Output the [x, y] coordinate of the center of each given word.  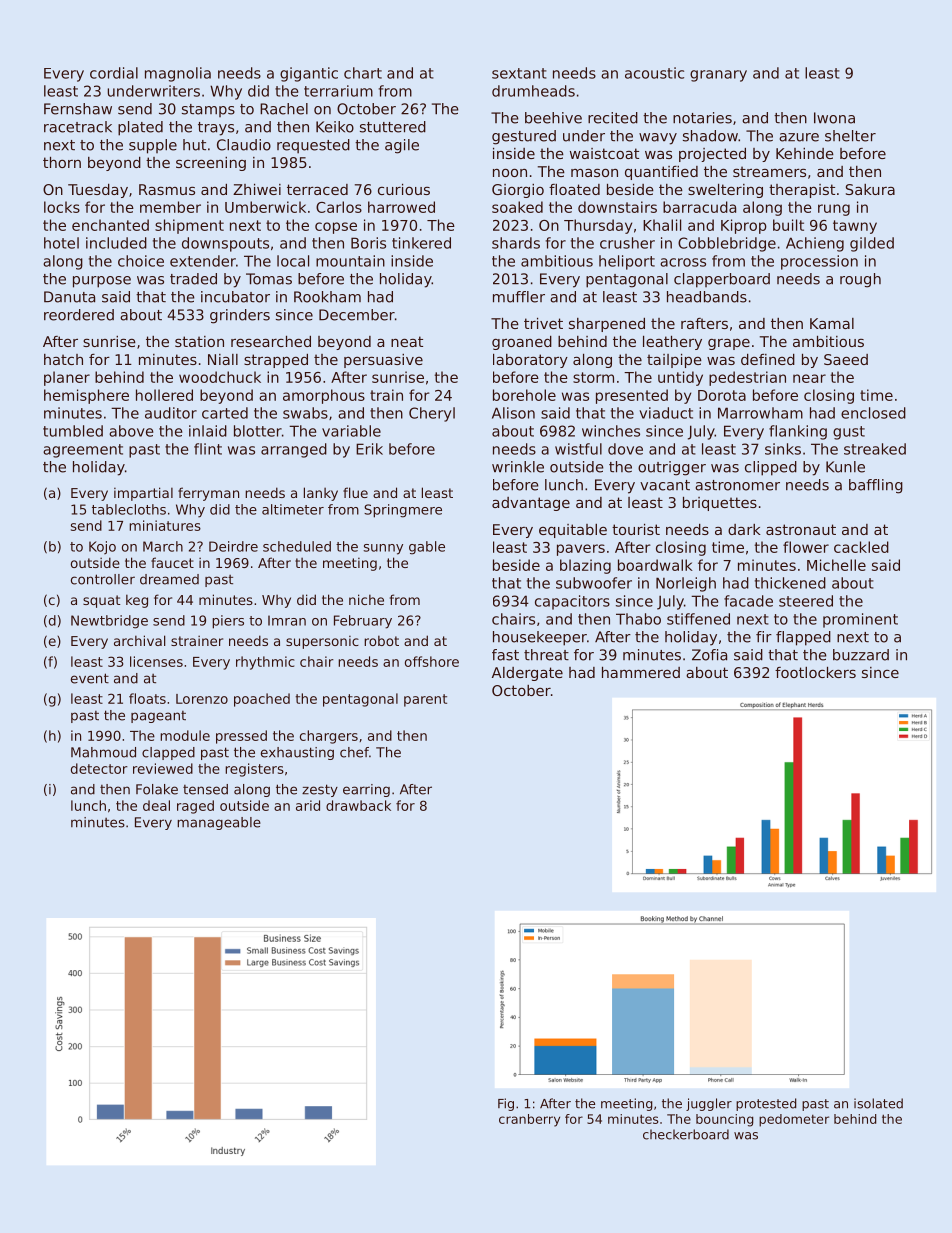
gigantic [309, 74]
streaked [875, 449]
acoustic [654, 73]
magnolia [178, 74]
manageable [219, 823]
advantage [531, 504]
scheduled [297, 546]
